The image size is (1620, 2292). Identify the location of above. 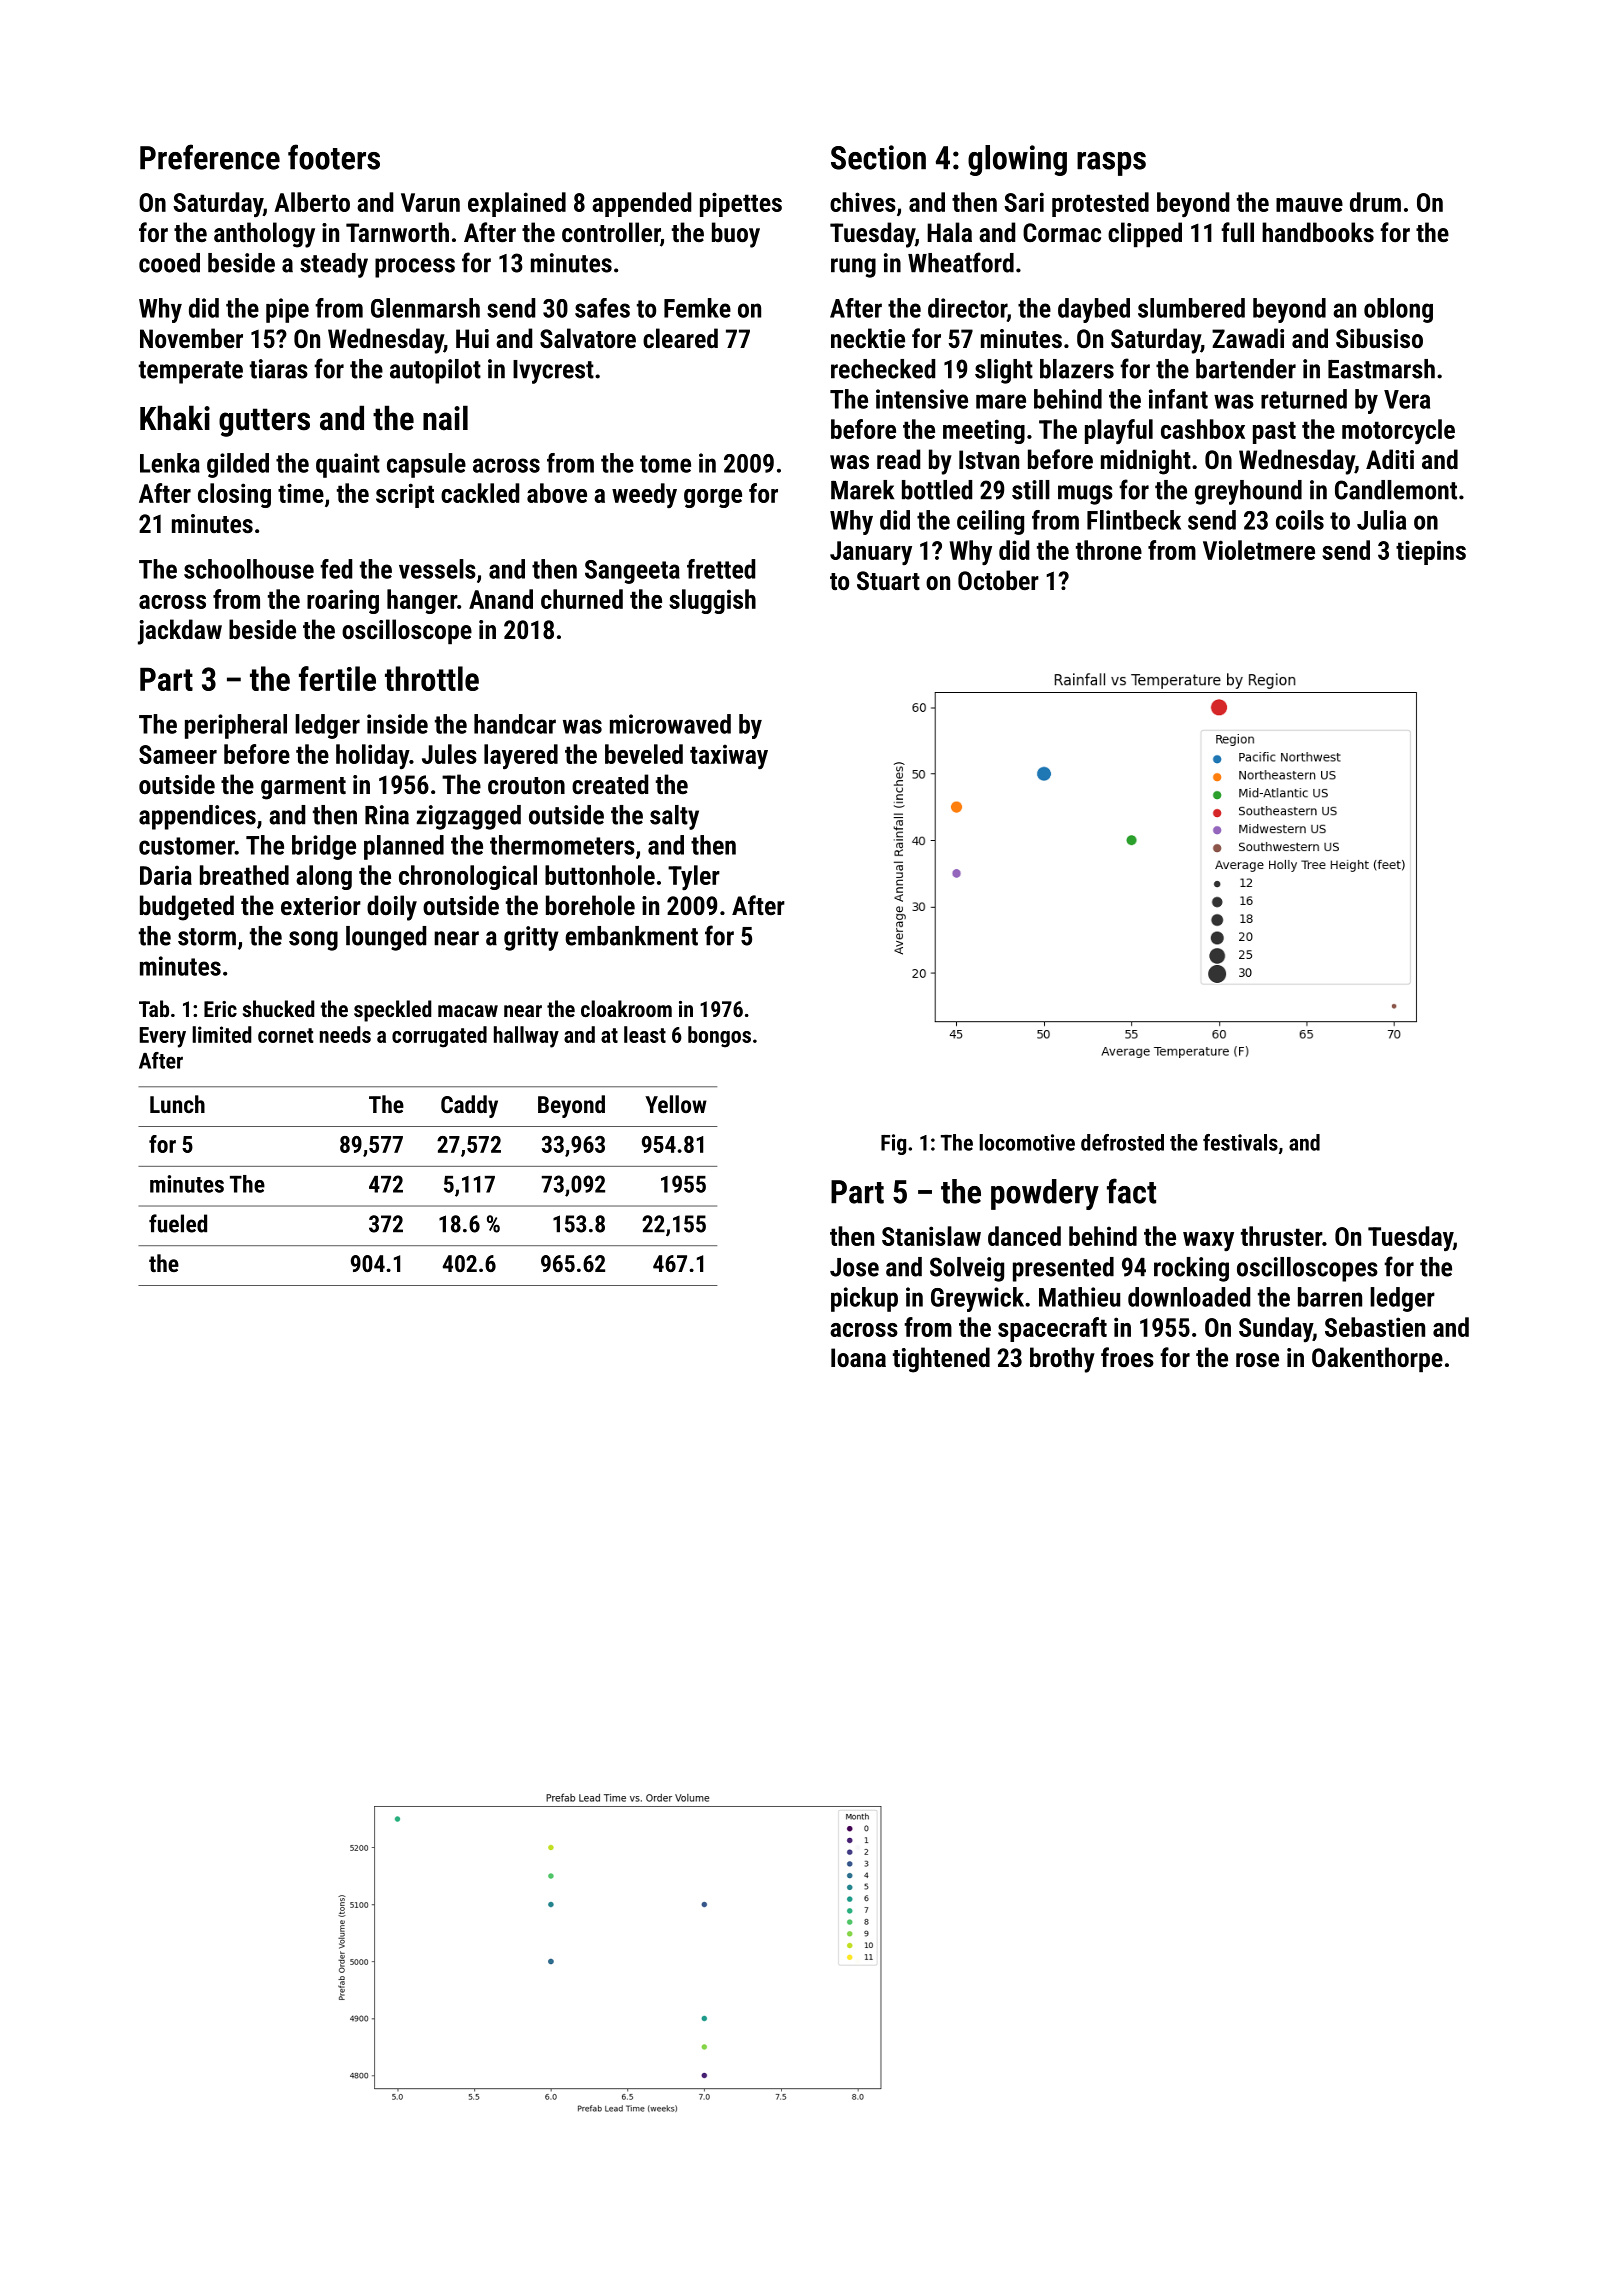
(557, 493).
